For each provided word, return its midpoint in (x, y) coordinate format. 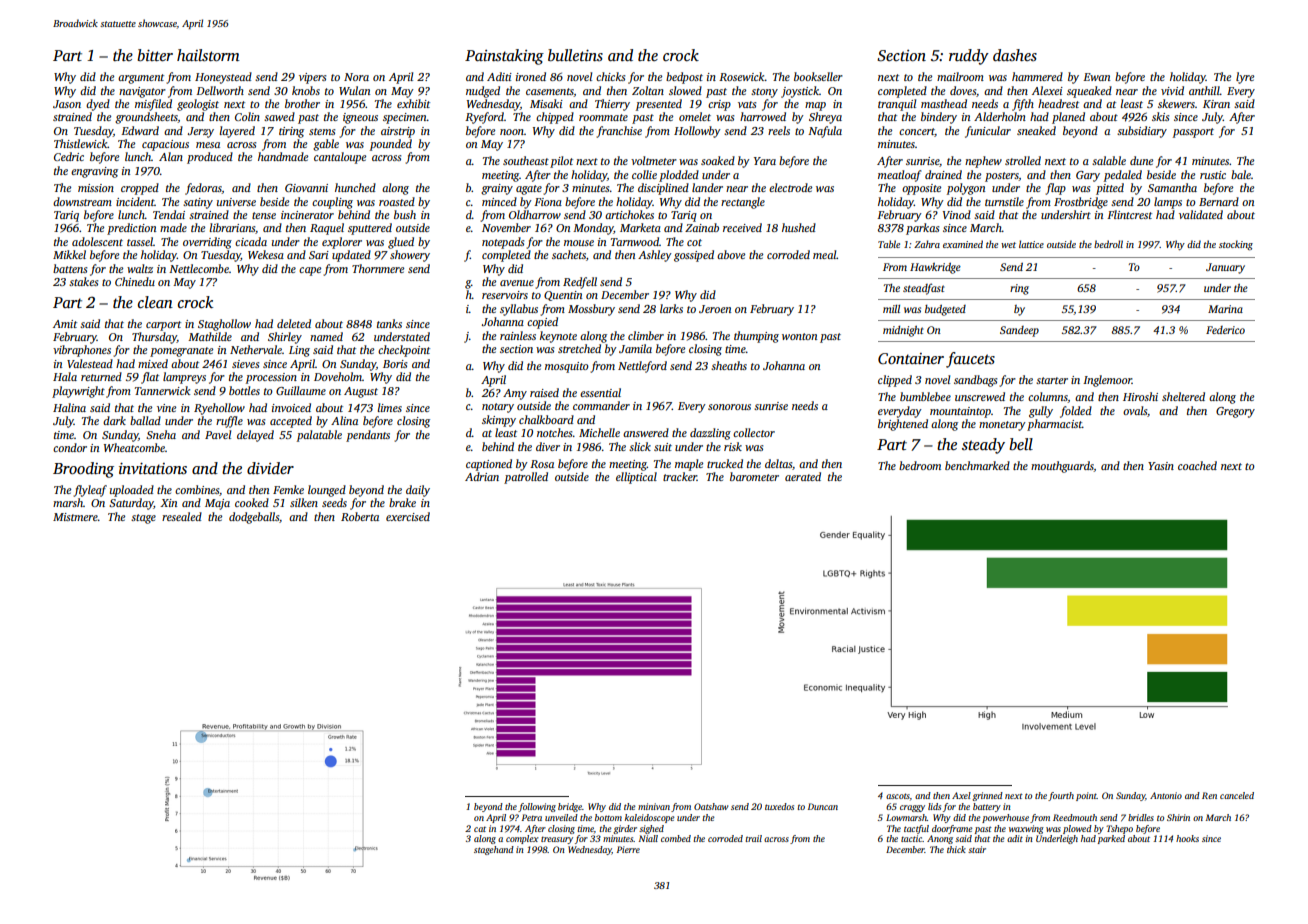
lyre (1245, 78)
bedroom (920, 465)
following (537, 807)
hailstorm (208, 55)
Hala (65, 376)
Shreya (825, 118)
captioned (489, 465)
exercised (408, 516)
